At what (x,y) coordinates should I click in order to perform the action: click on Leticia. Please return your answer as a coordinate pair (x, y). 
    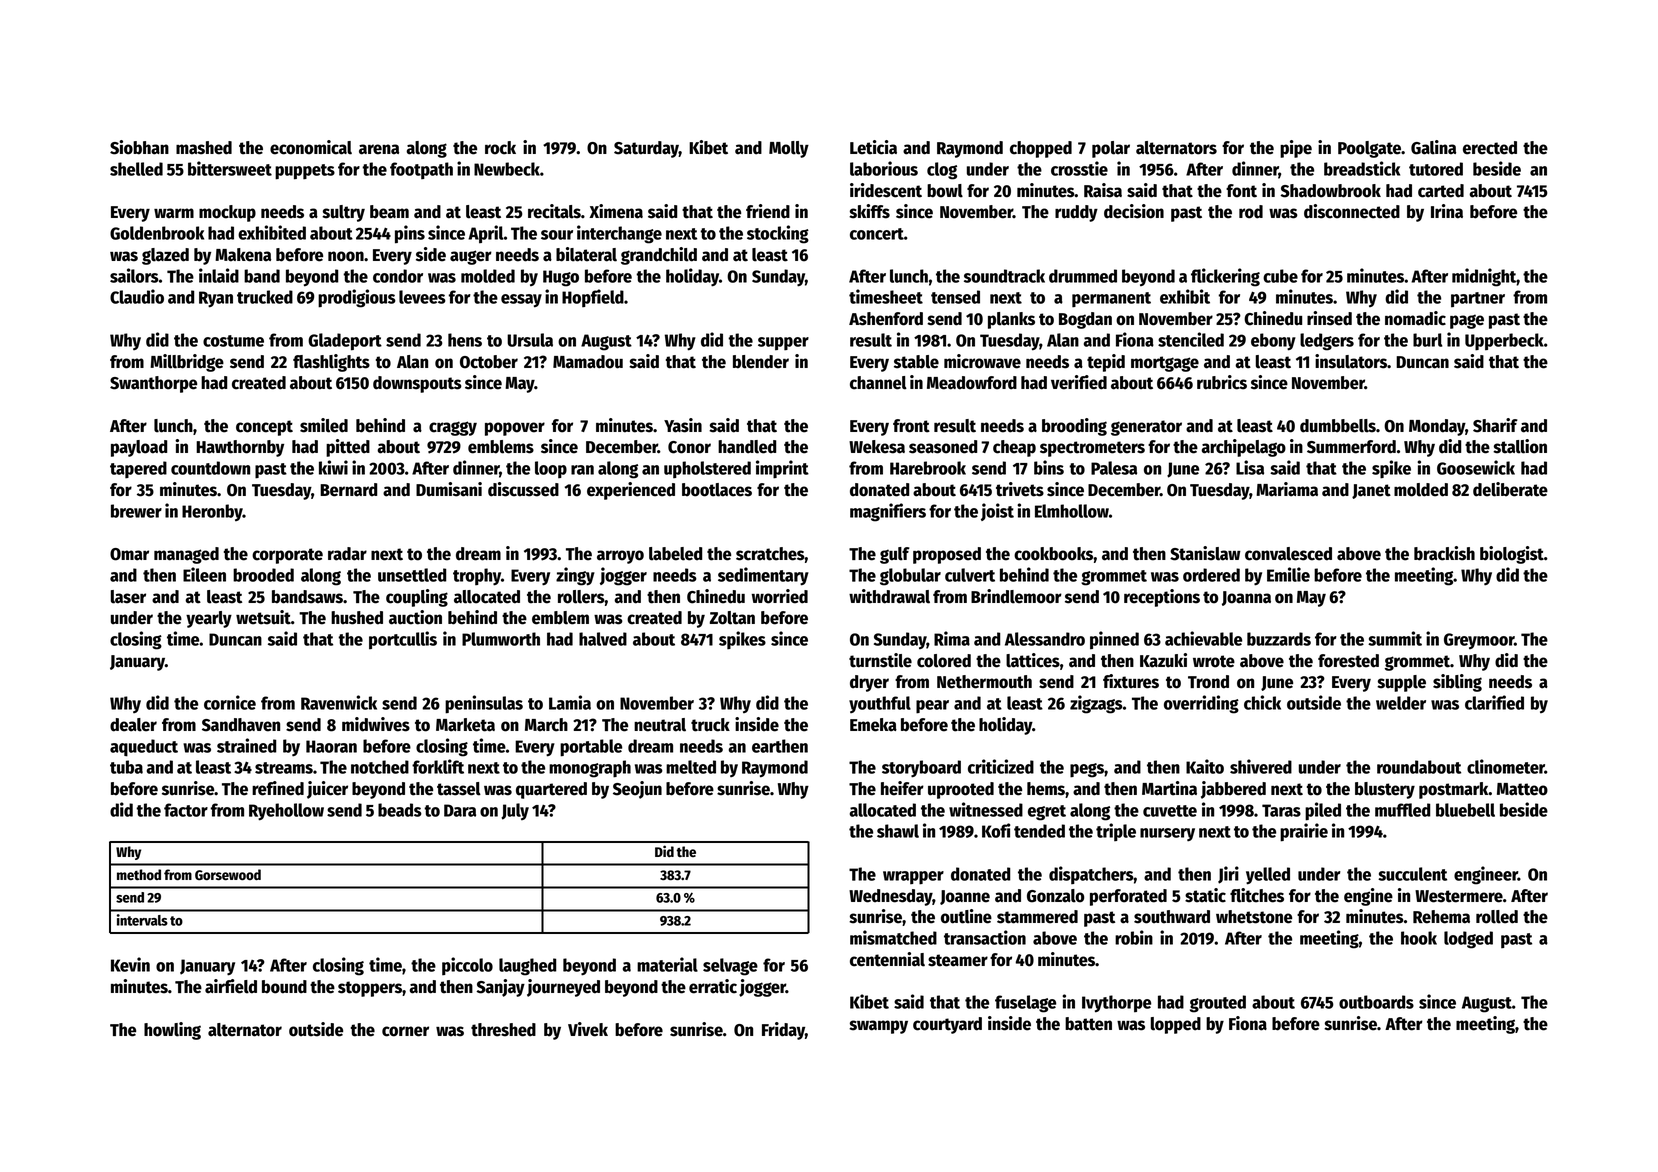
    Looking at the image, I should click on (873, 147).
